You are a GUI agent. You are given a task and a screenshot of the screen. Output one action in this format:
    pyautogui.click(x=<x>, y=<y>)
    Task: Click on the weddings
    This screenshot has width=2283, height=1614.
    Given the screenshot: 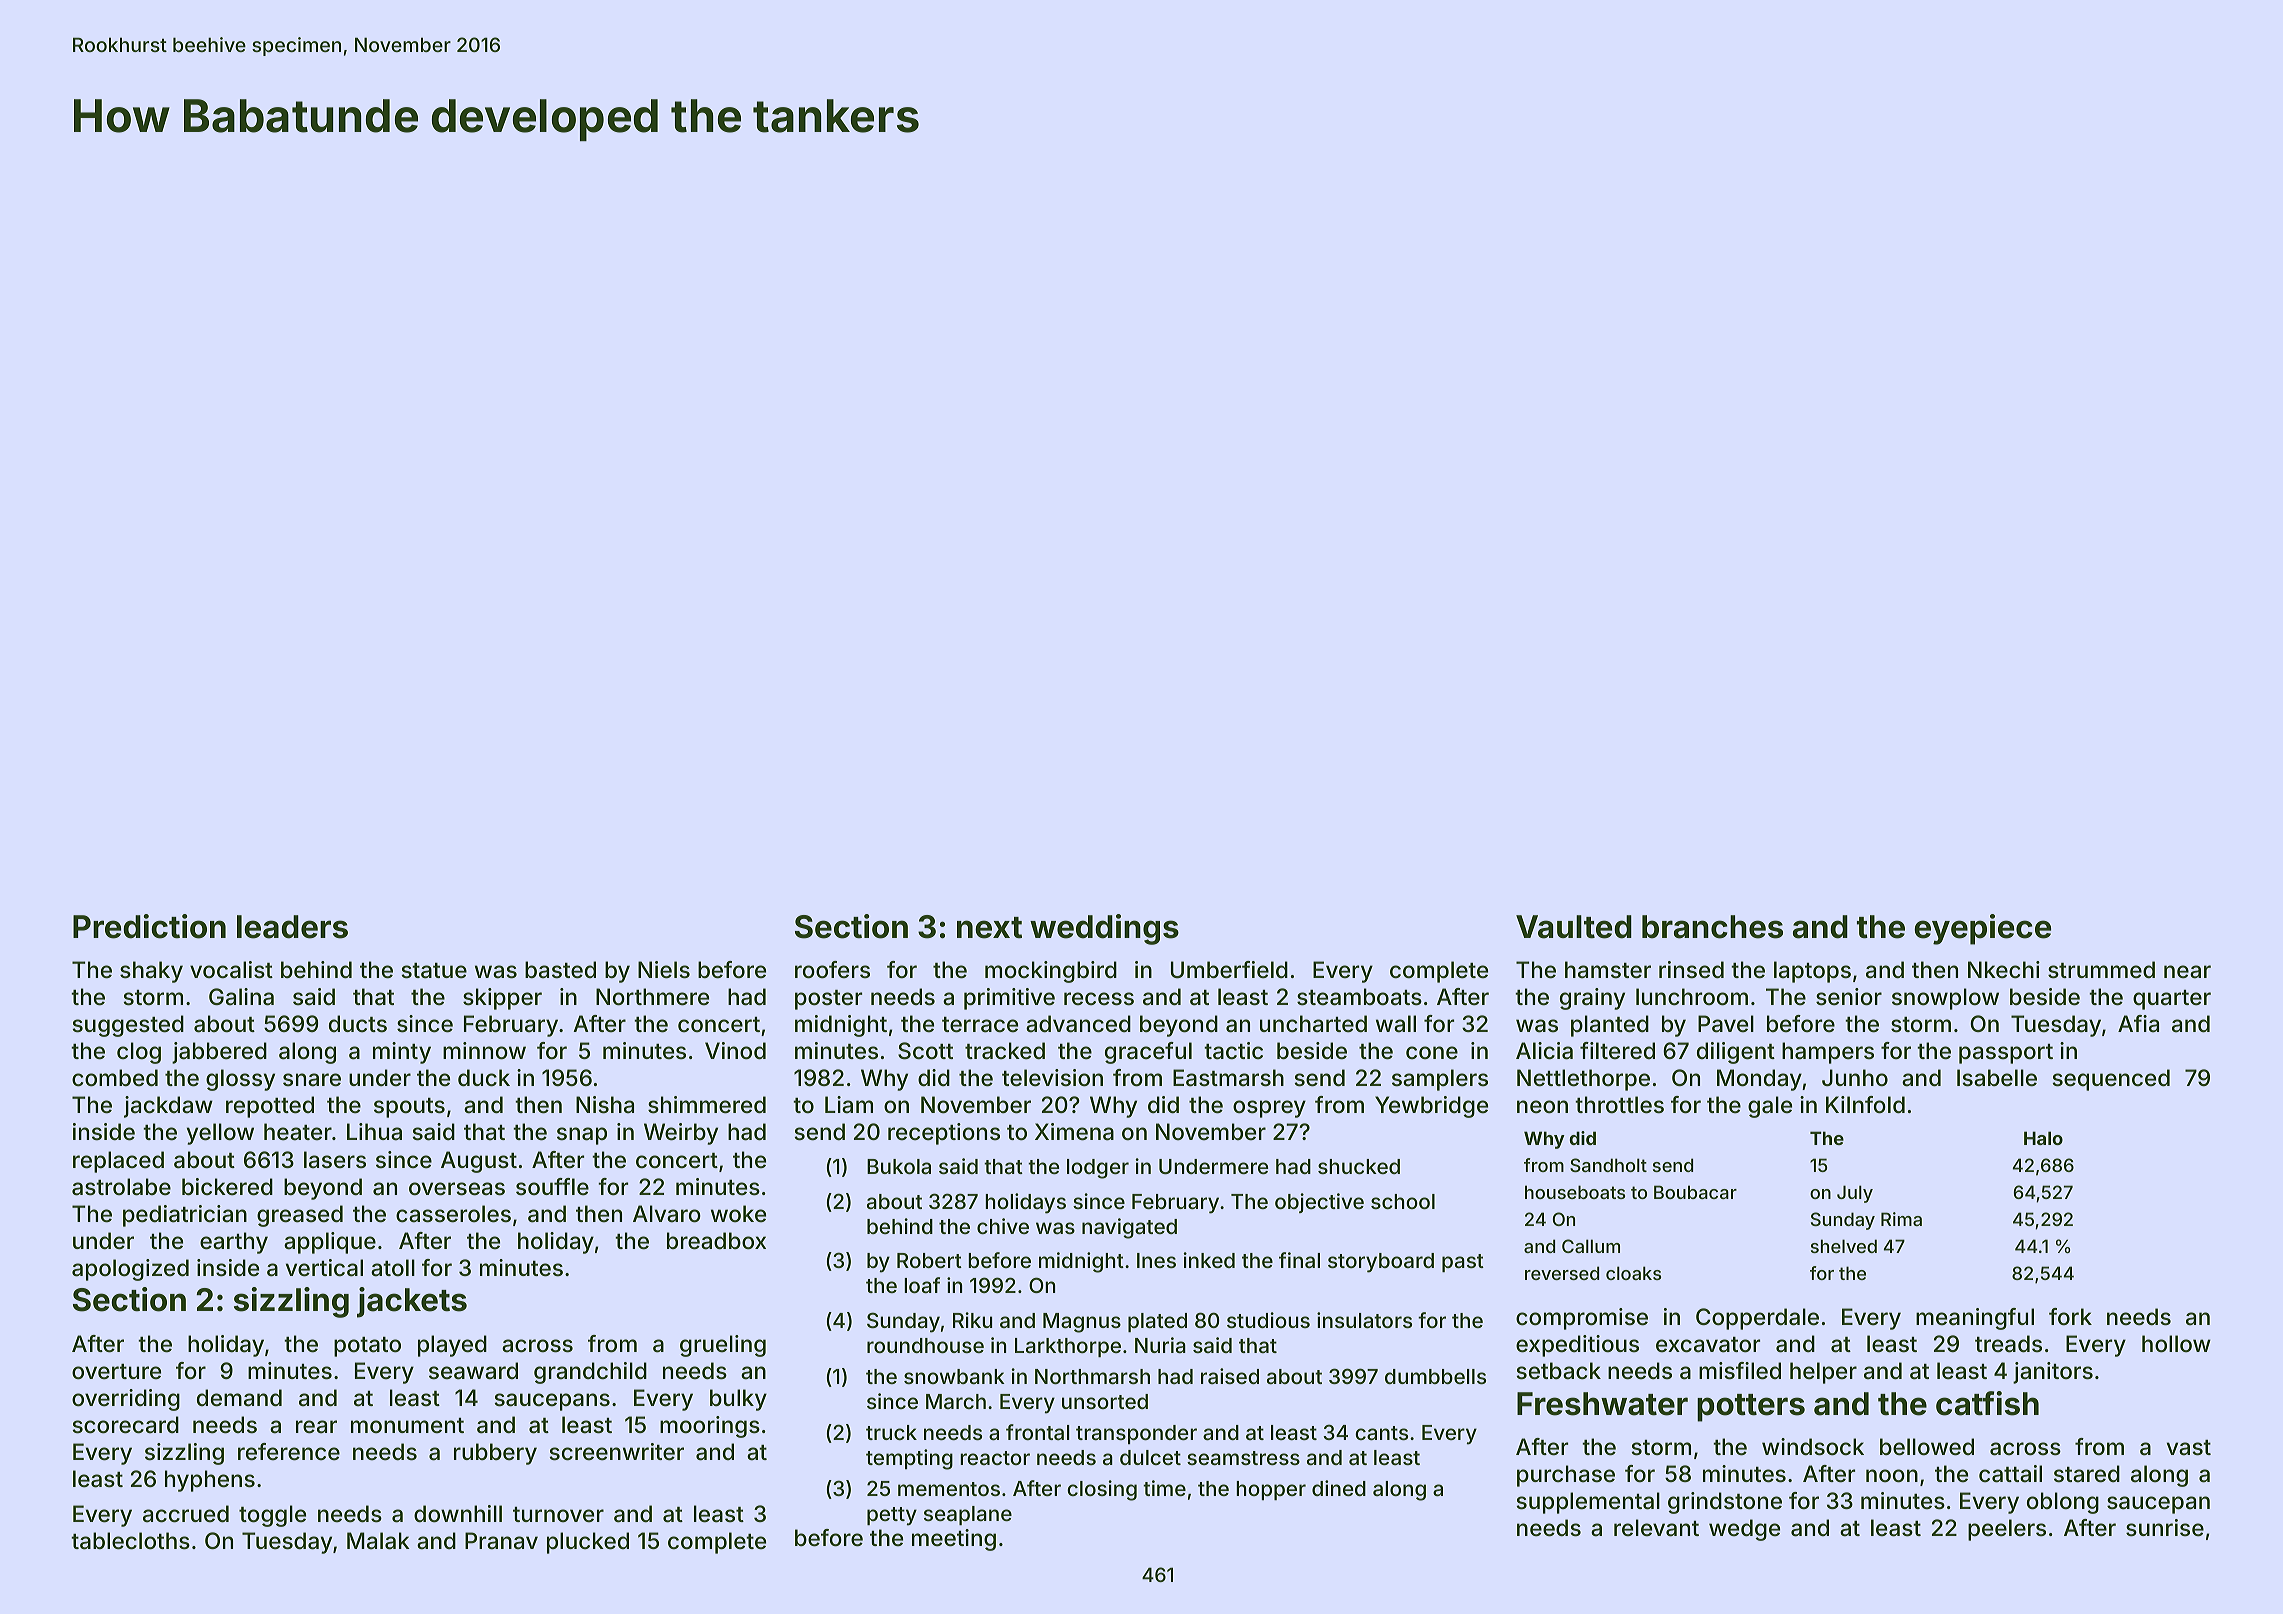 What is the action you would take?
    pyautogui.click(x=1104, y=929)
